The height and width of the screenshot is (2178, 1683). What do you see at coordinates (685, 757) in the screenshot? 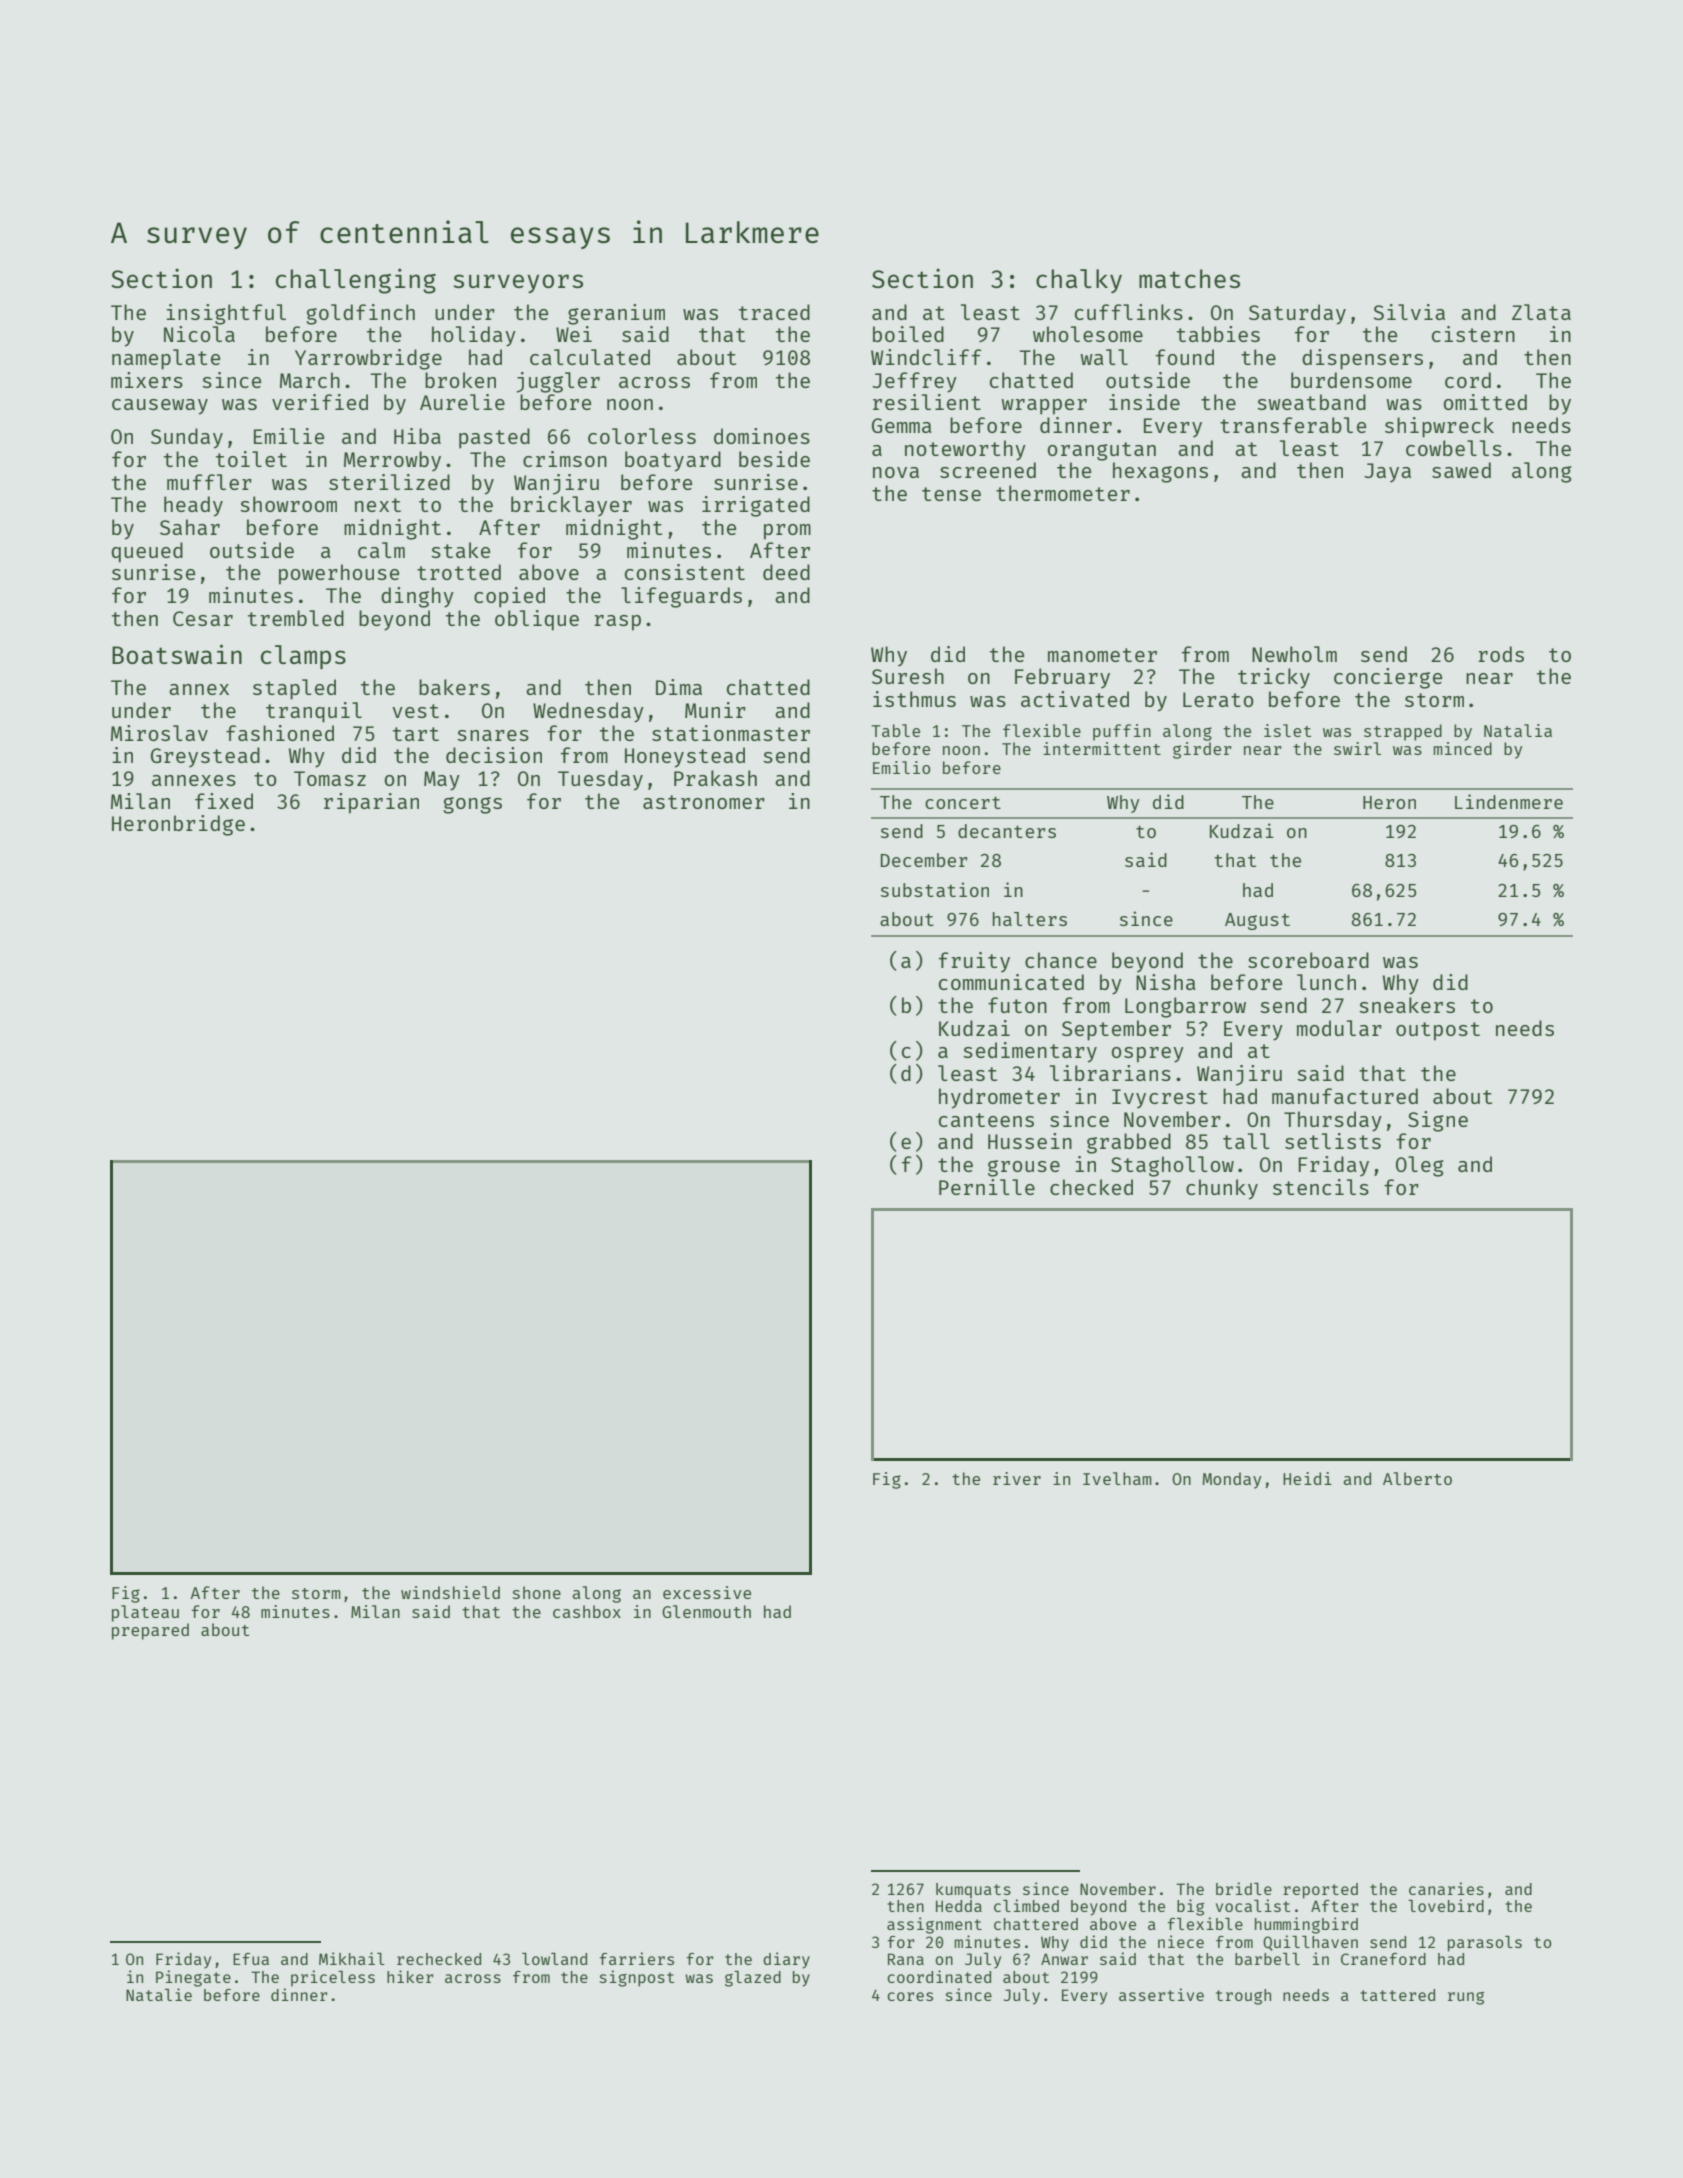
I see `Honeystead` at bounding box center [685, 757].
